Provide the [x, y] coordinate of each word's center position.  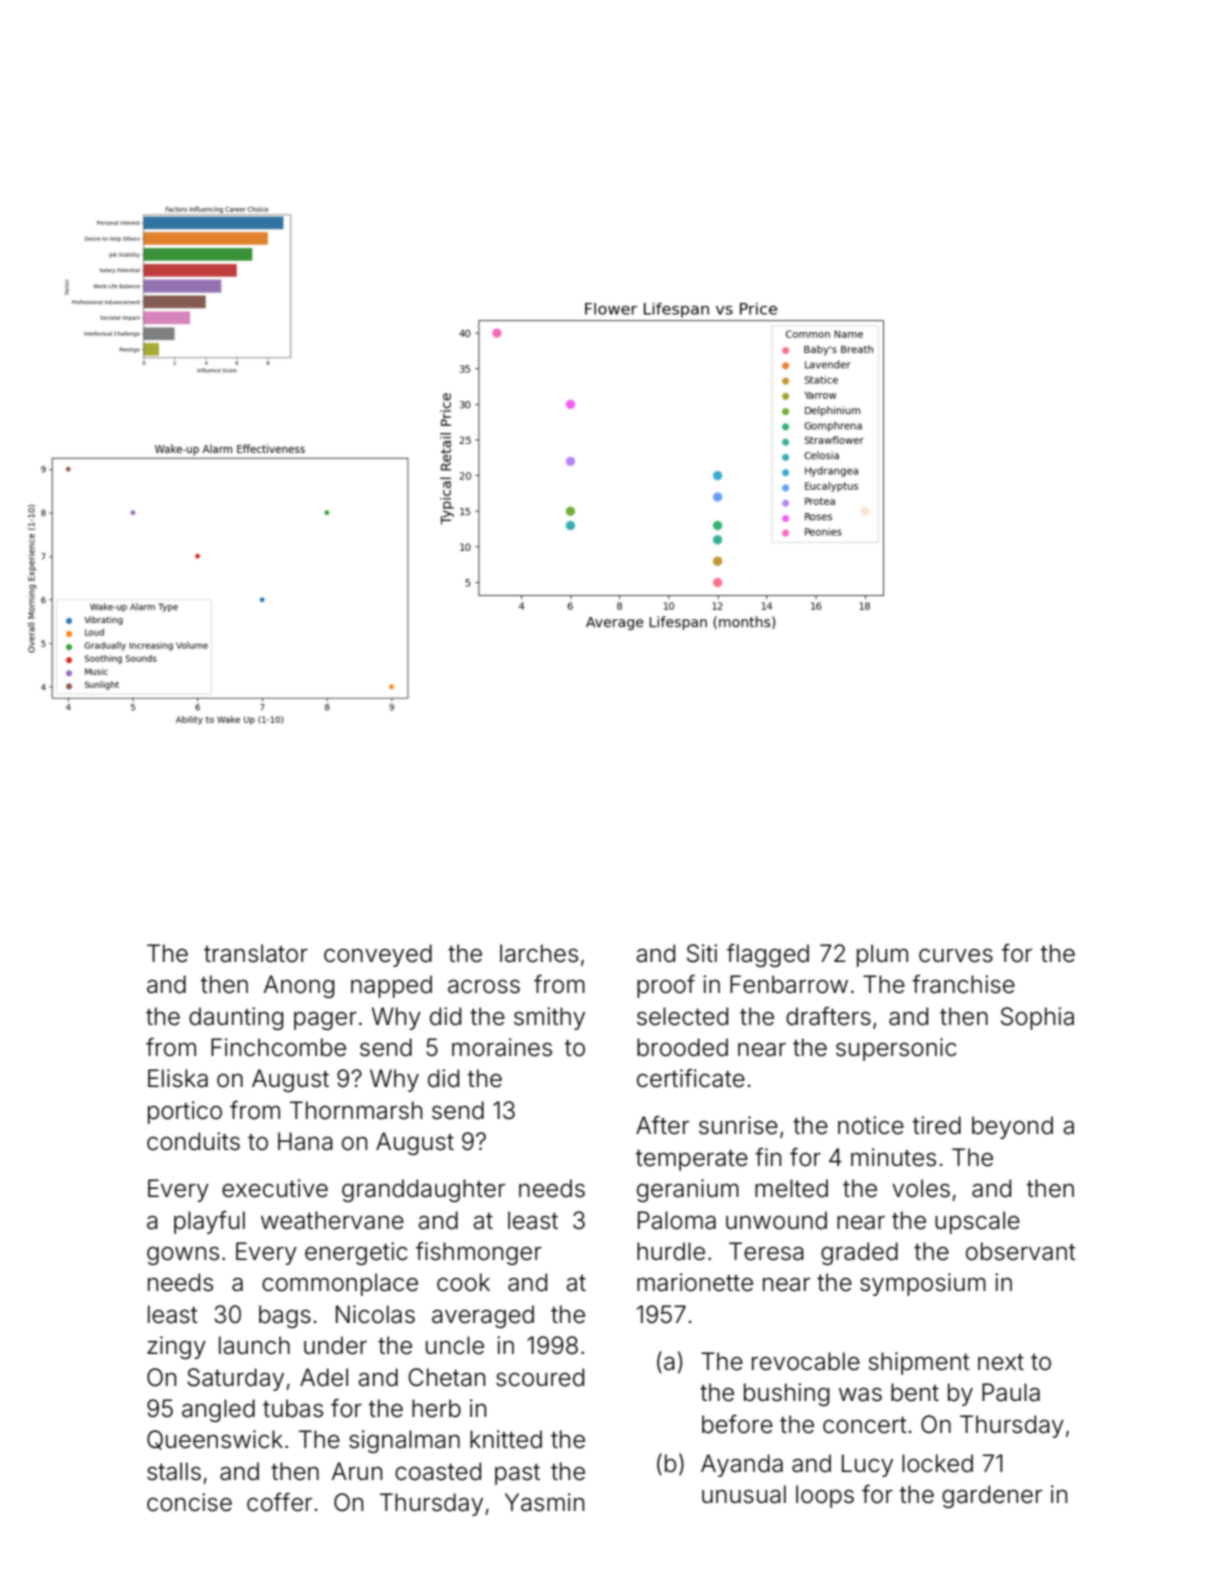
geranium [688, 1190]
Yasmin [544, 1502]
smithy [549, 1018]
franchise [963, 984]
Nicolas [375, 1314]
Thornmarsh [356, 1110]
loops [825, 1496]
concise [189, 1502]
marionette [695, 1282]
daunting [236, 1018]
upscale [977, 1222]
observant [1021, 1251]
